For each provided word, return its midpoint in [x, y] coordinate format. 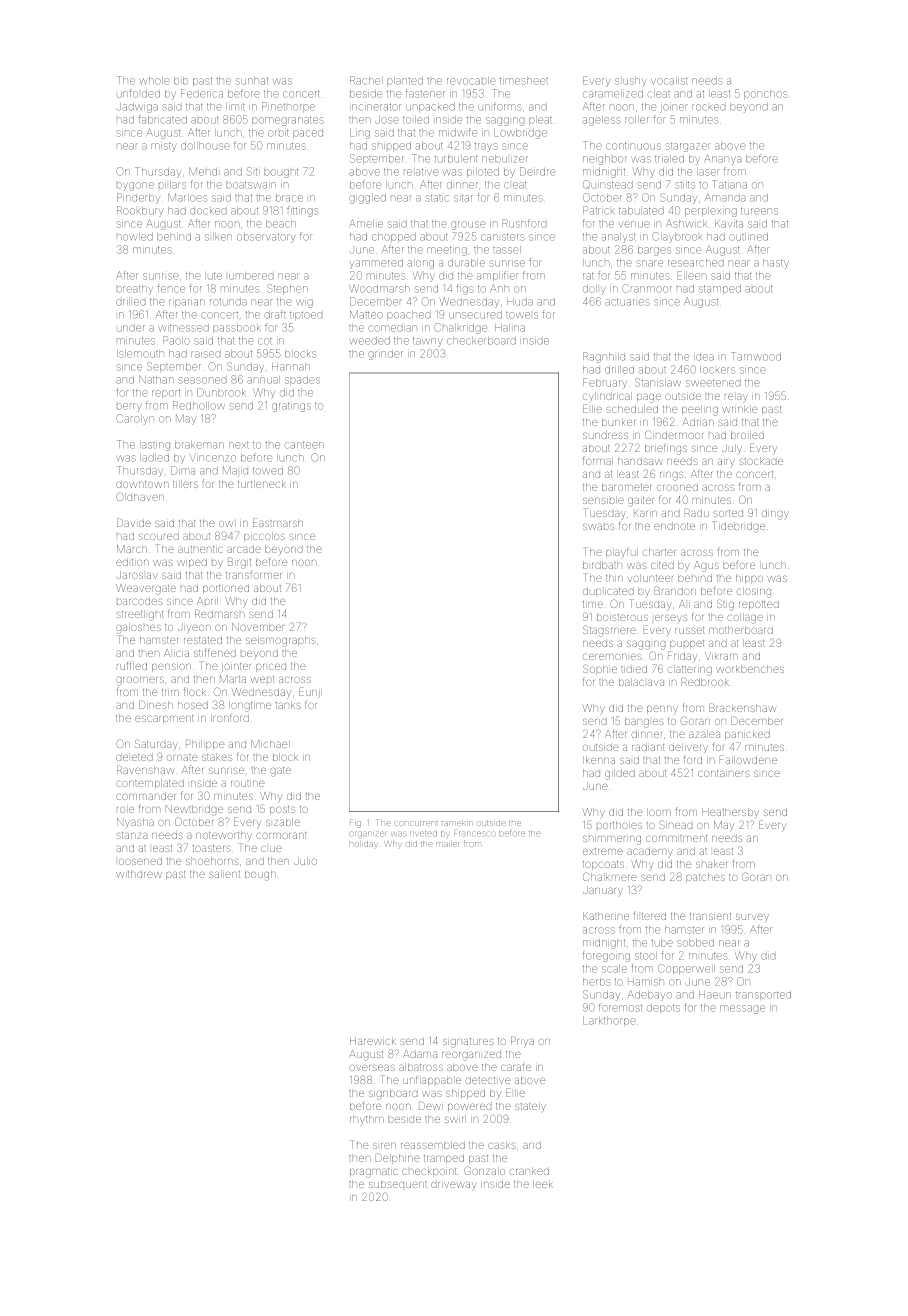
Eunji [310, 692]
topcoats [603, 865]
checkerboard [481, 341]
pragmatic [374, 1173]
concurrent [416, 823]
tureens [759, 211]
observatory [266, 238]
